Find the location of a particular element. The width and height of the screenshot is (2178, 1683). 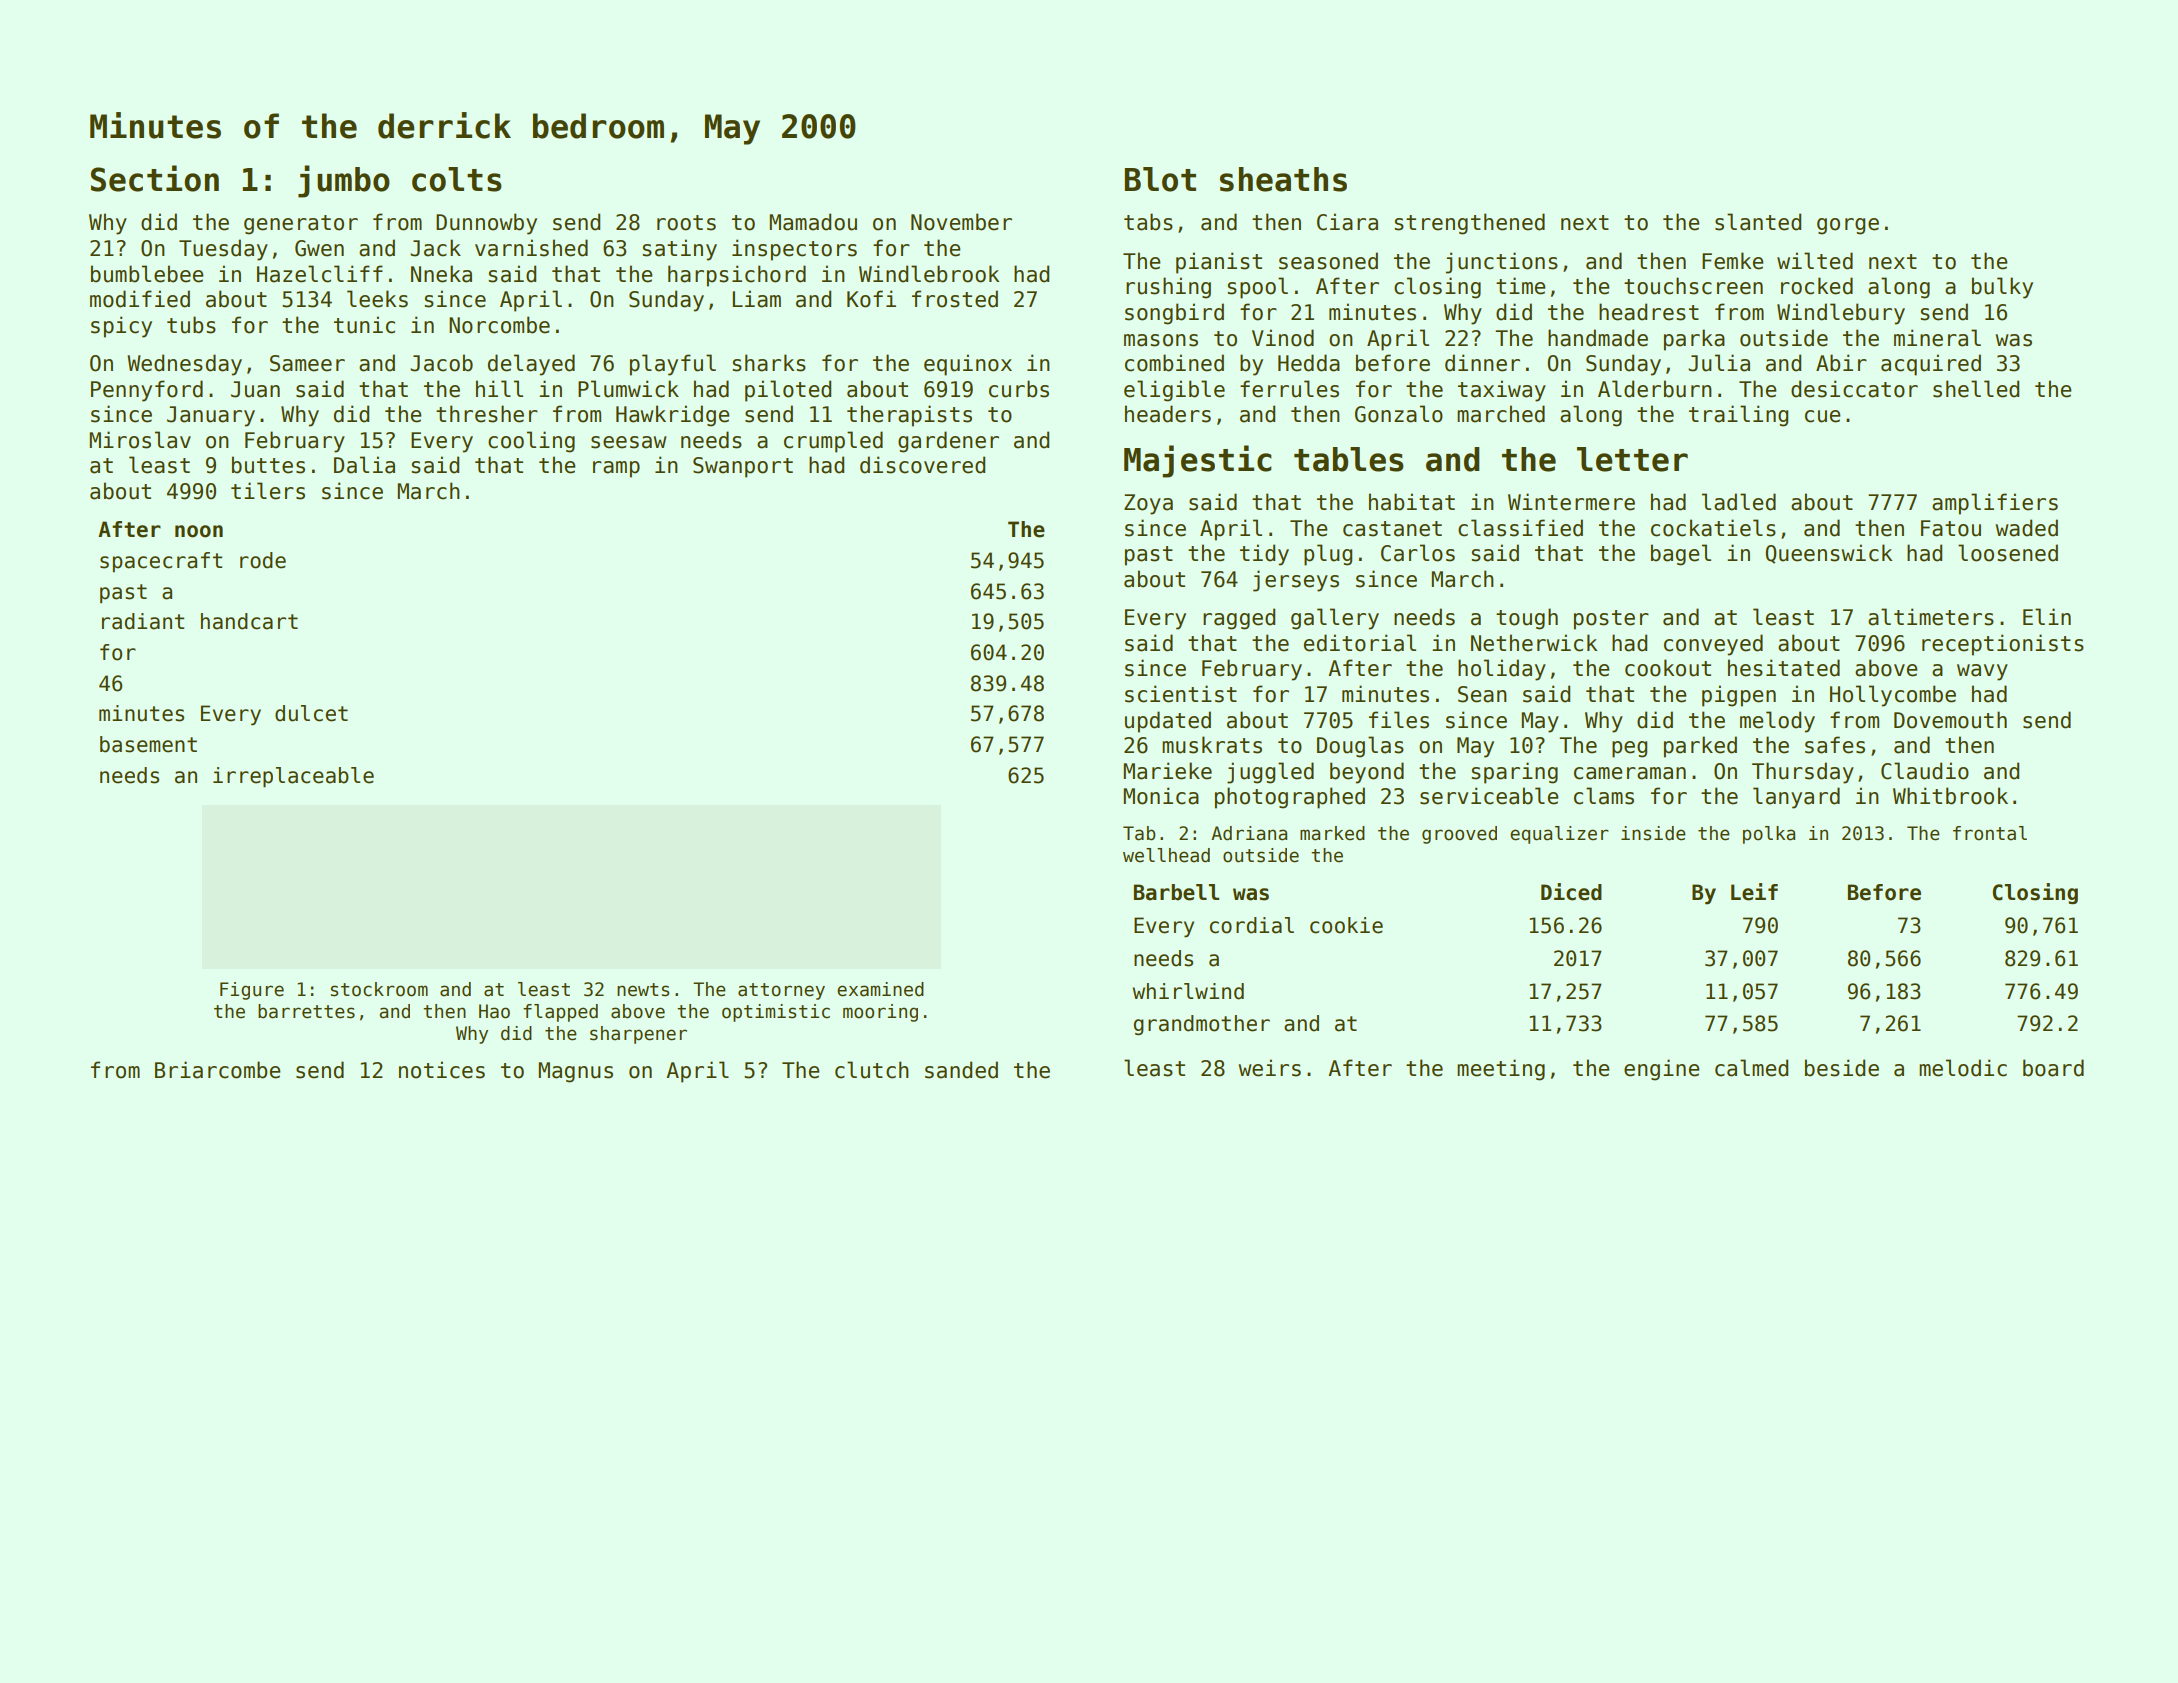

Windlebrook is located at coordinates (929, 274).
